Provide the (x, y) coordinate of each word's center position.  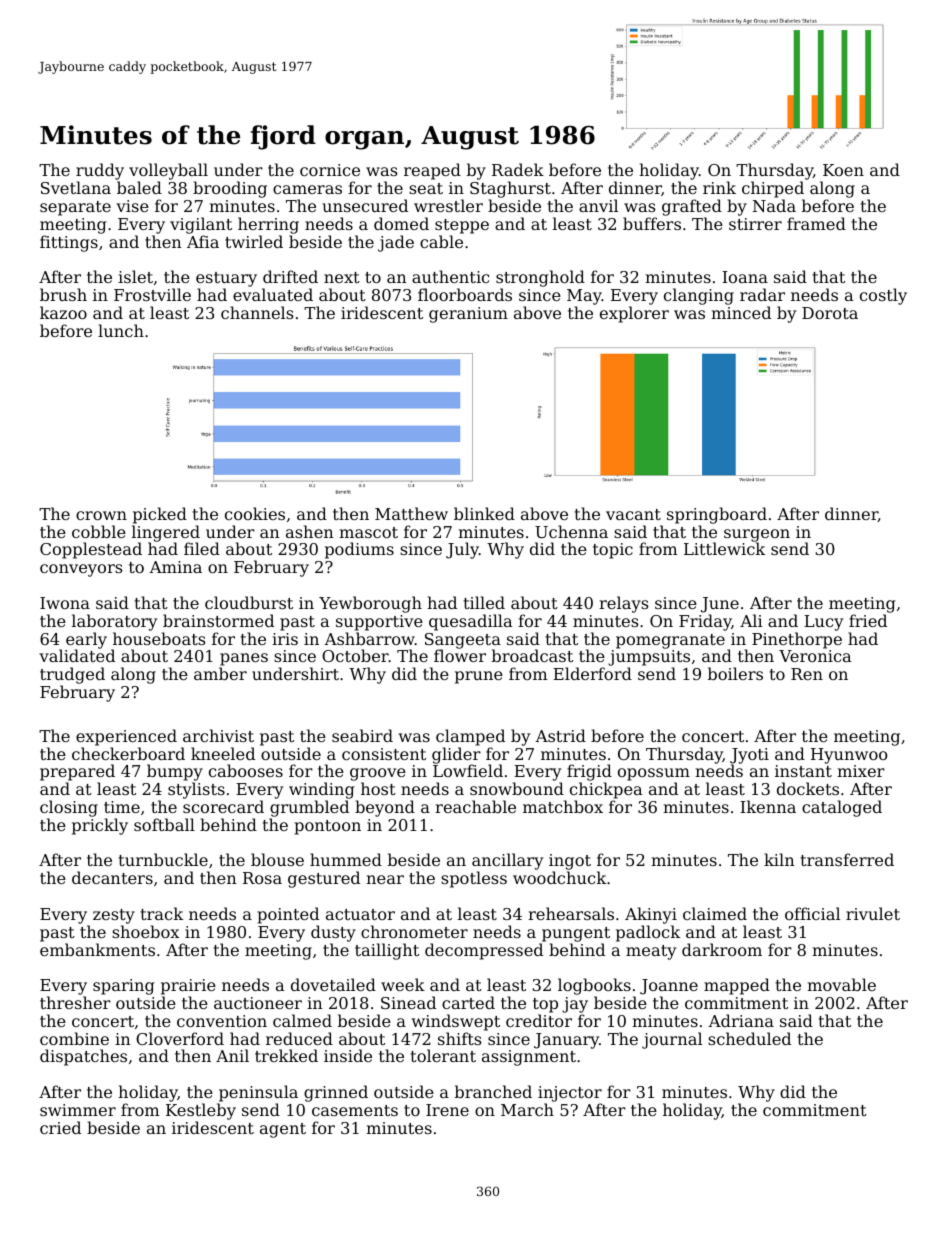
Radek (518, 169)
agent (283, 1130)
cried (60, 1127)
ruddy (100, 172)
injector (570, 1094)
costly (883, 296)
